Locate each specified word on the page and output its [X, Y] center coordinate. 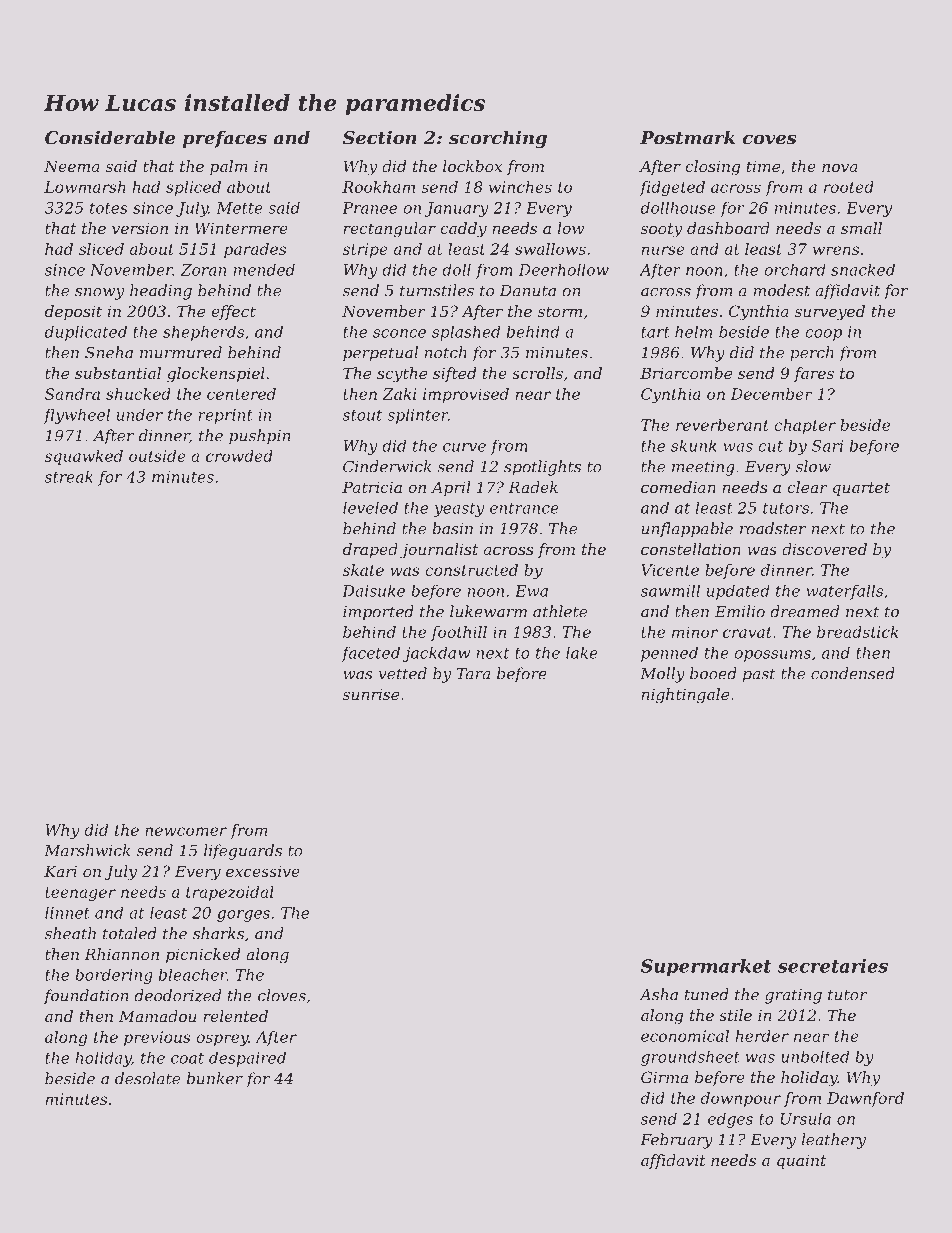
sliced [101, 249]
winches [520, 187]
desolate [147, 1078]
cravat [747, 632]
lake [582, 653]
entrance [524, 508]
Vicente [670, 570]
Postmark [687, 137]
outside [157, 456]
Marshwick [87, 850]
